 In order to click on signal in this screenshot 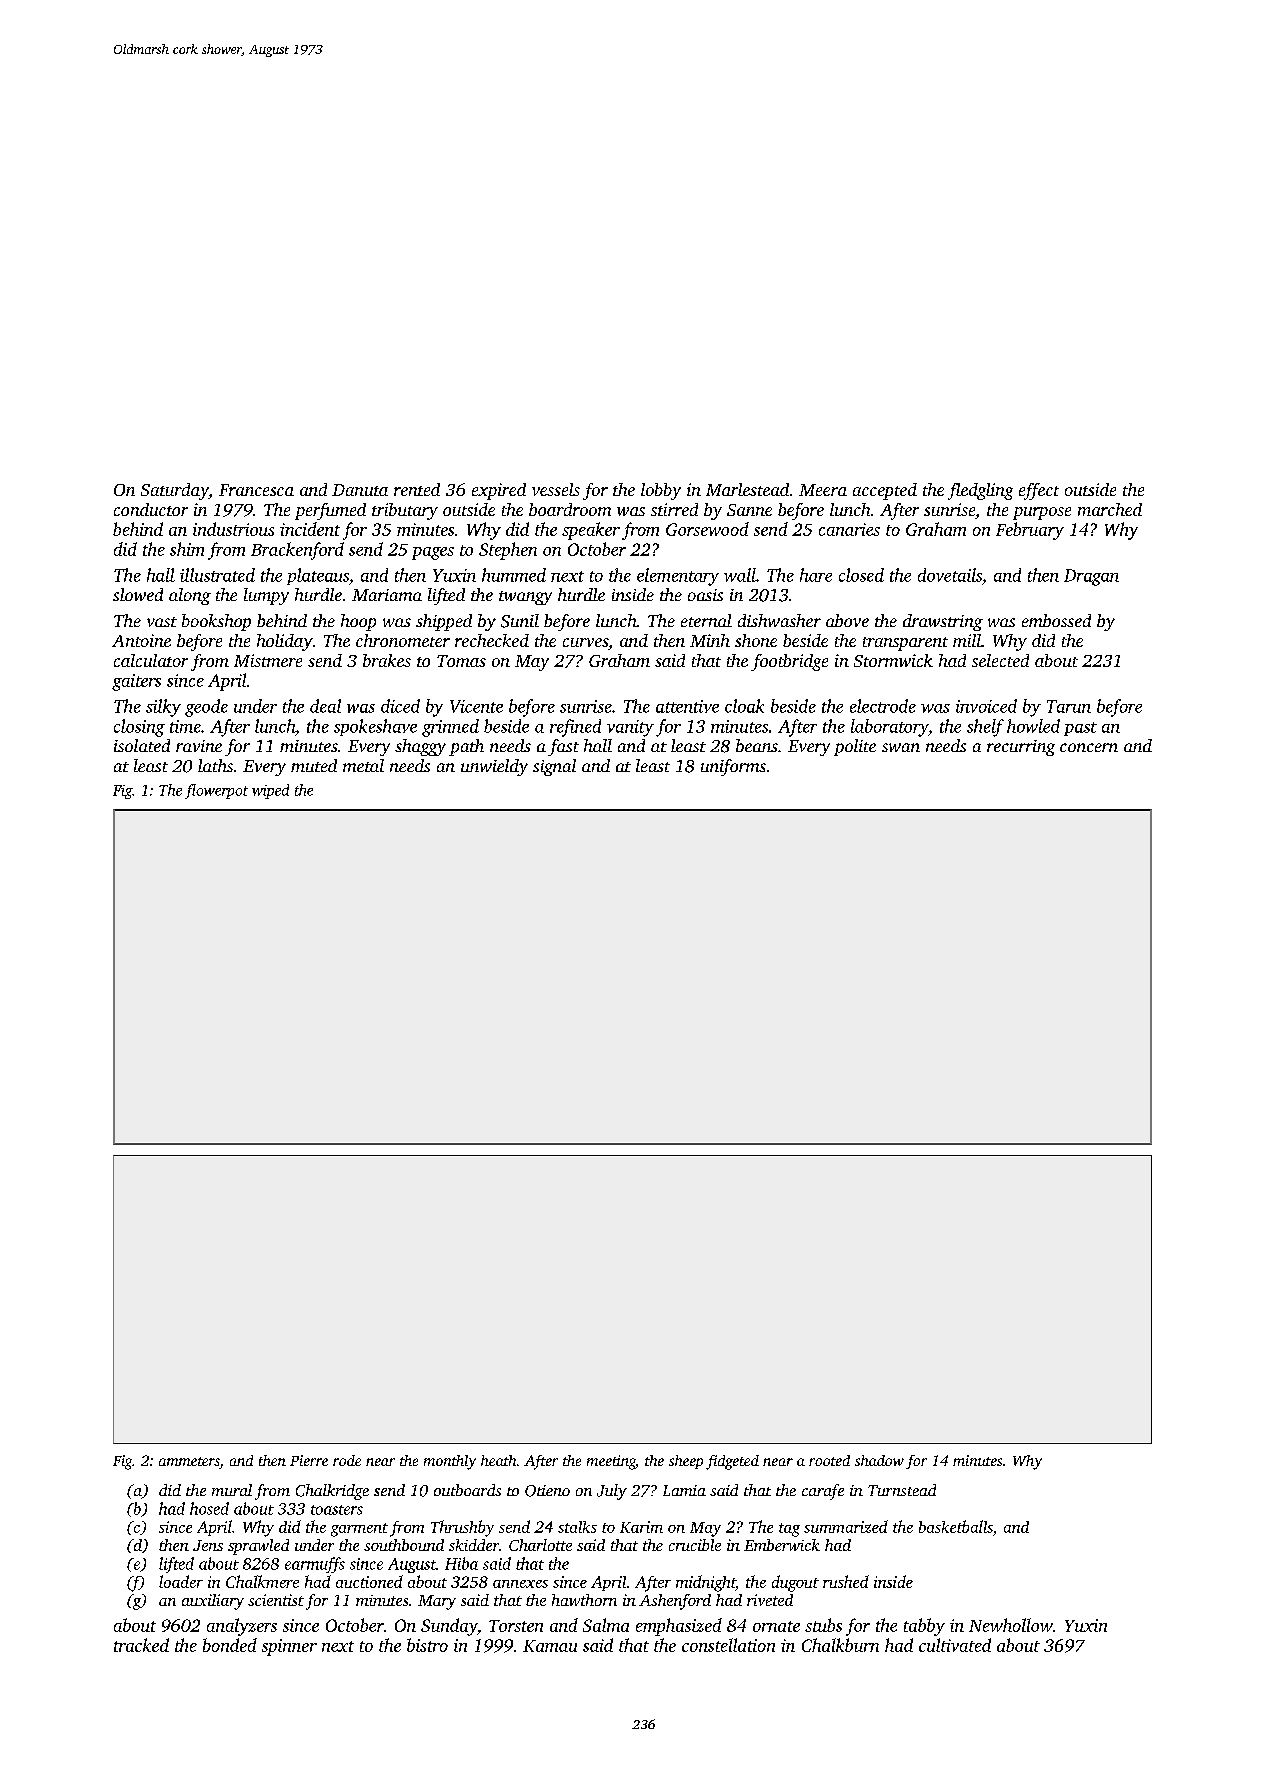, I will do `click(554, 767)`.
